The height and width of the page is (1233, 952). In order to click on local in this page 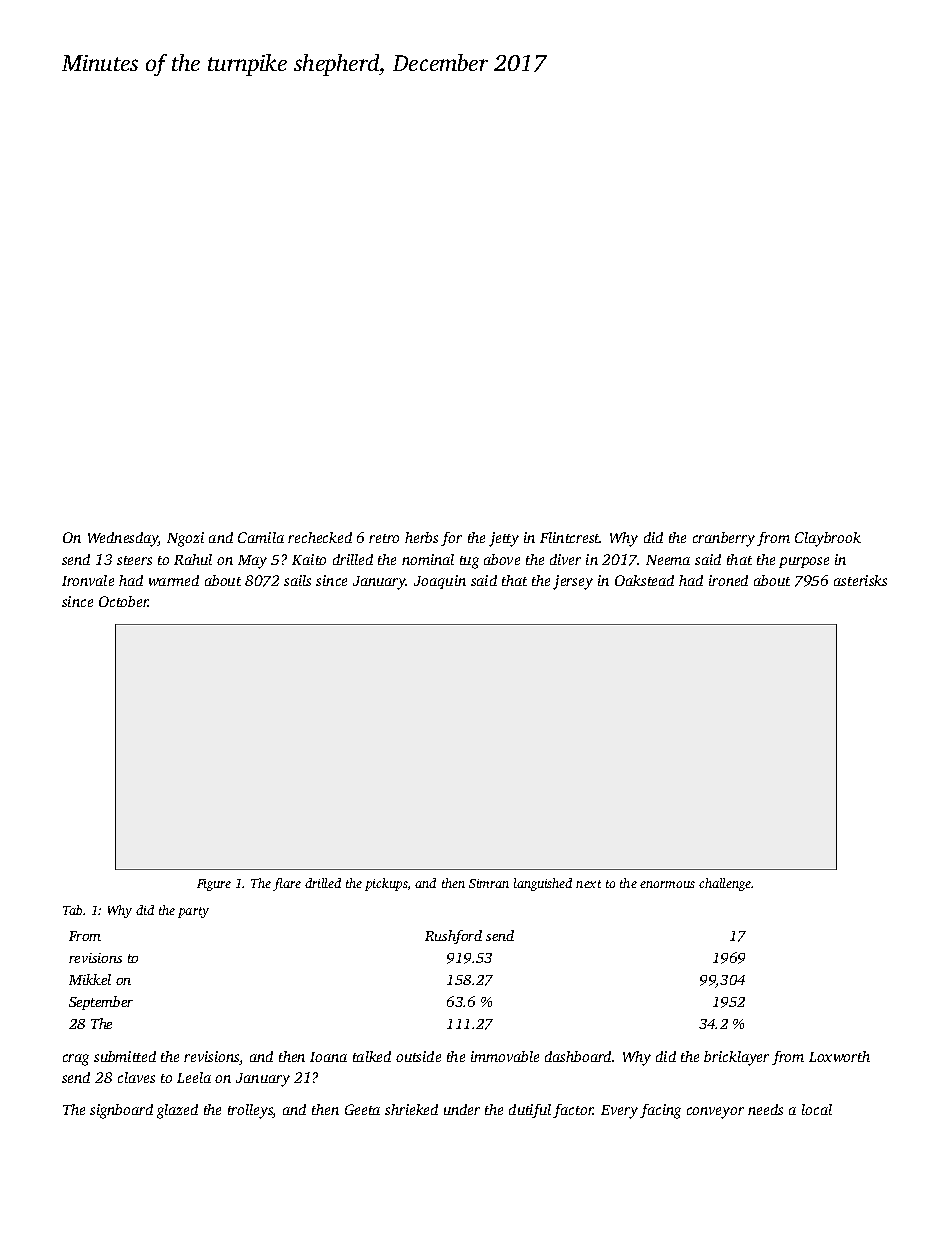, I will do `click(817, 1109)`.
